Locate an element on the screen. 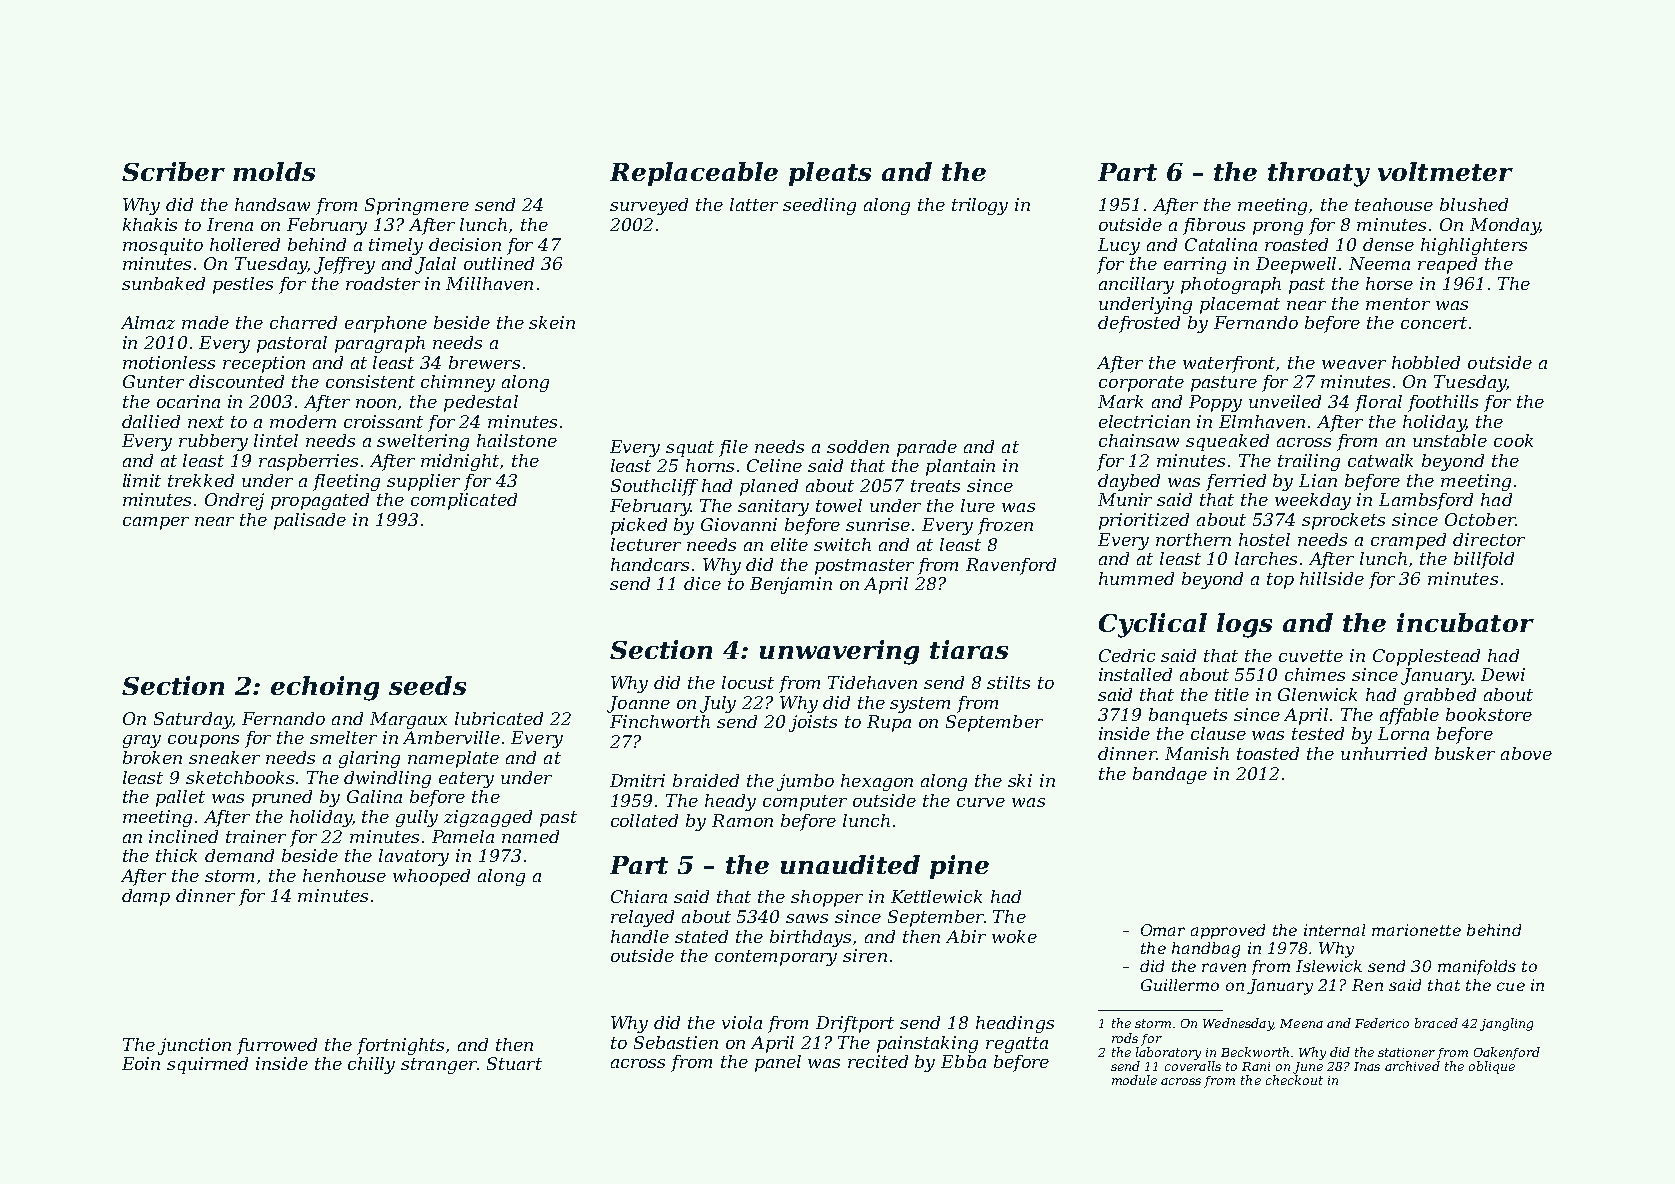  affable is located at coordinates (1409, 716).
